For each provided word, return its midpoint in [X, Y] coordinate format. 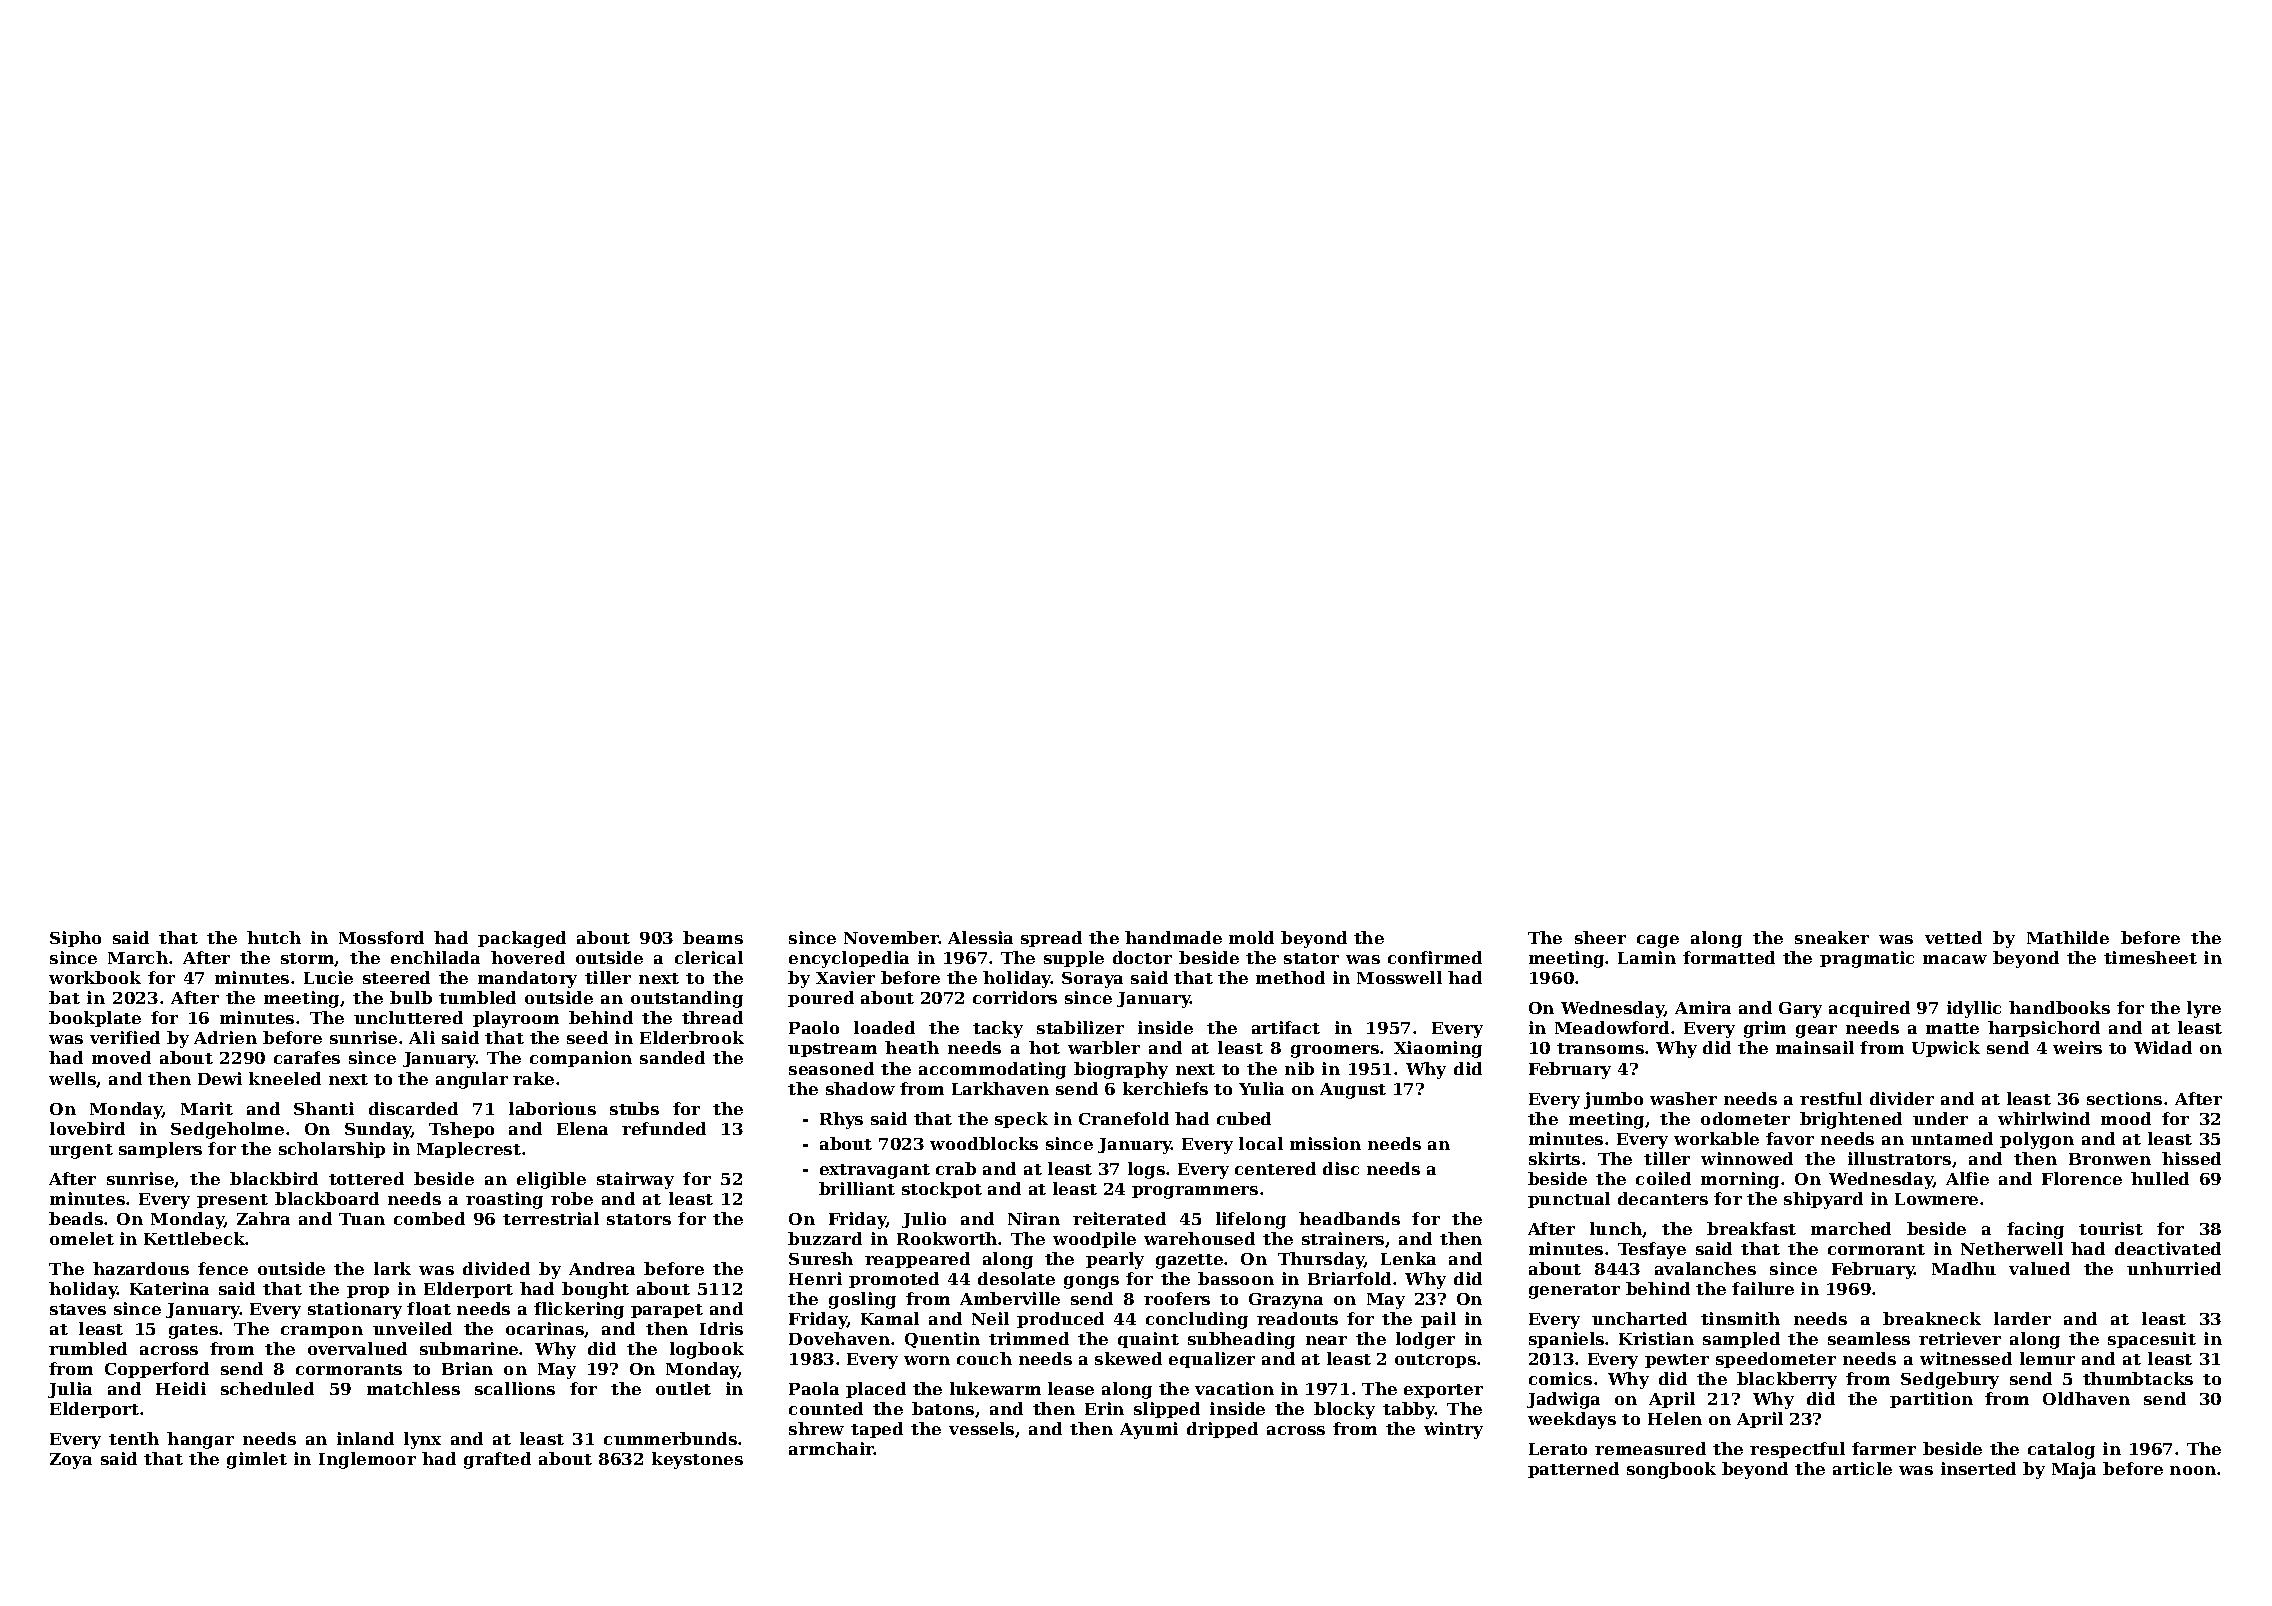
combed [429, 1218]
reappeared [917, 1260]
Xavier [845, 977]
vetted [1953, 937]
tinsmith [1740, 1318]
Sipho [75, 939]
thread [712, 1017]
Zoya [71, 1461]
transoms [1600, 1048]
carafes [307, 1057]
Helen [1675, 1418]
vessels [981, 1428]
